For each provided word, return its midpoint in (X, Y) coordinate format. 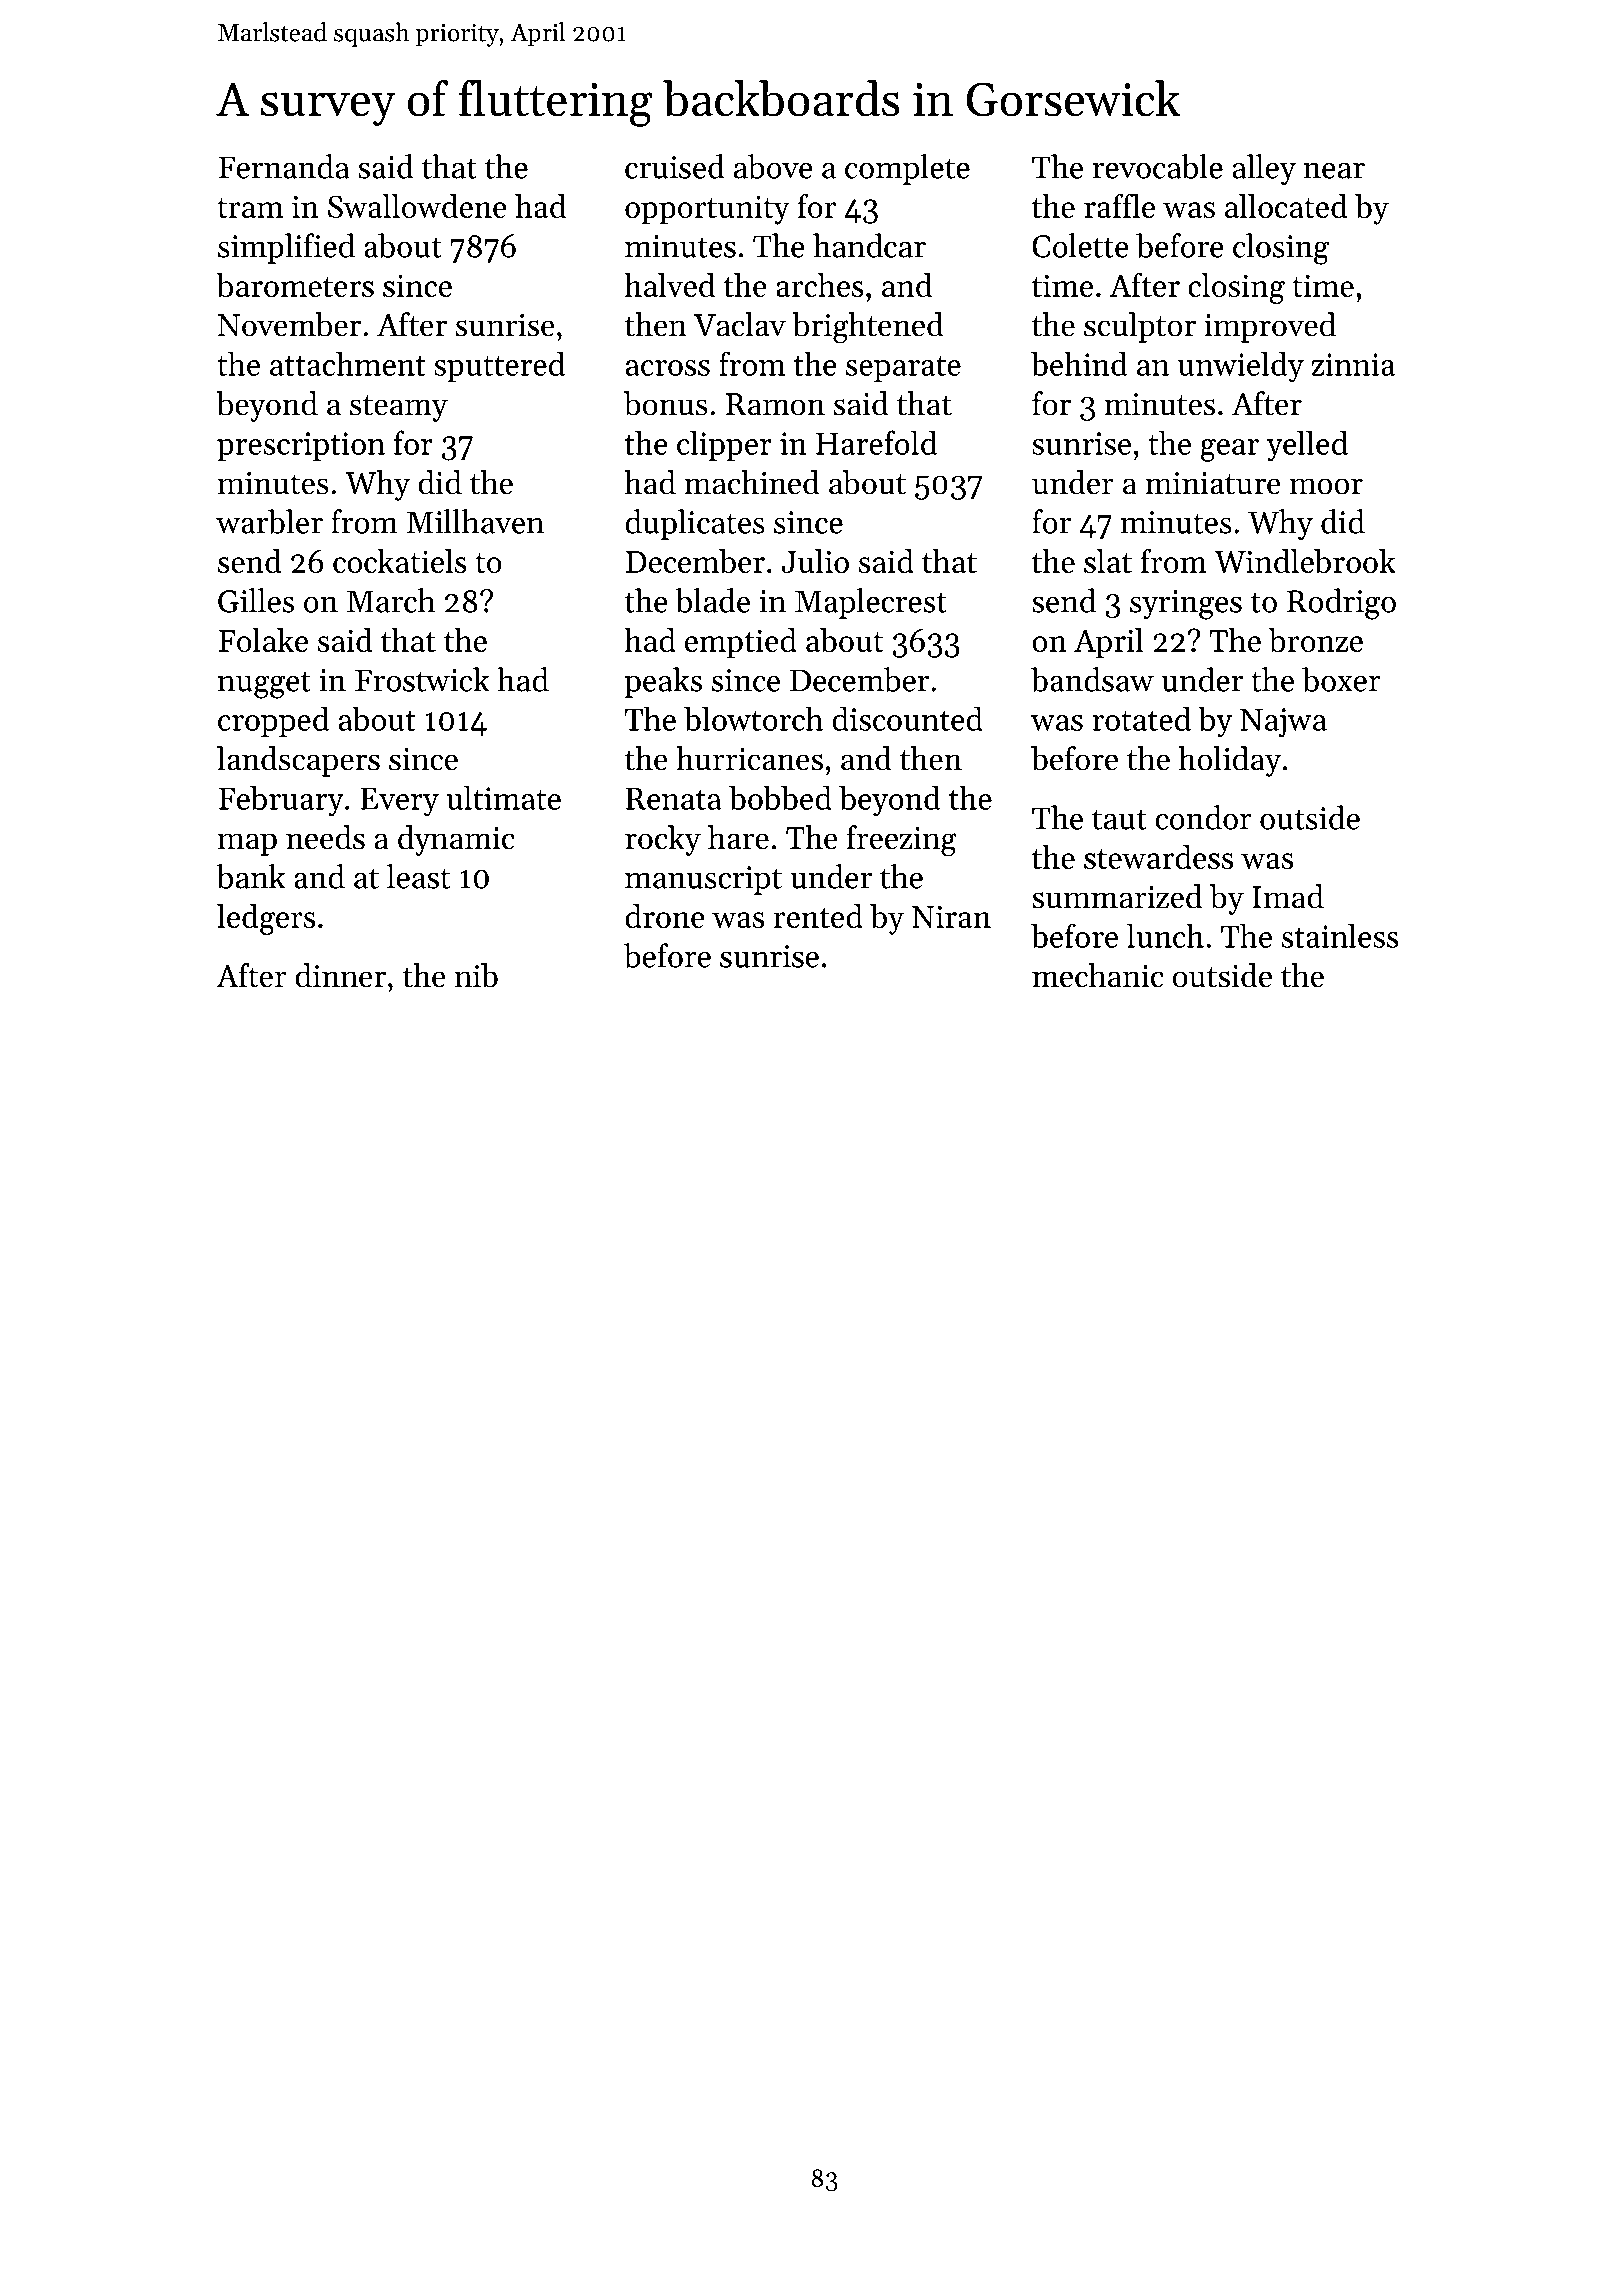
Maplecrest (871, 603)
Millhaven (475, 521)
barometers (295, 285)
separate (903, 369)
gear (1229, 450)
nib (476, 975)
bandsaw (1092, 679)
